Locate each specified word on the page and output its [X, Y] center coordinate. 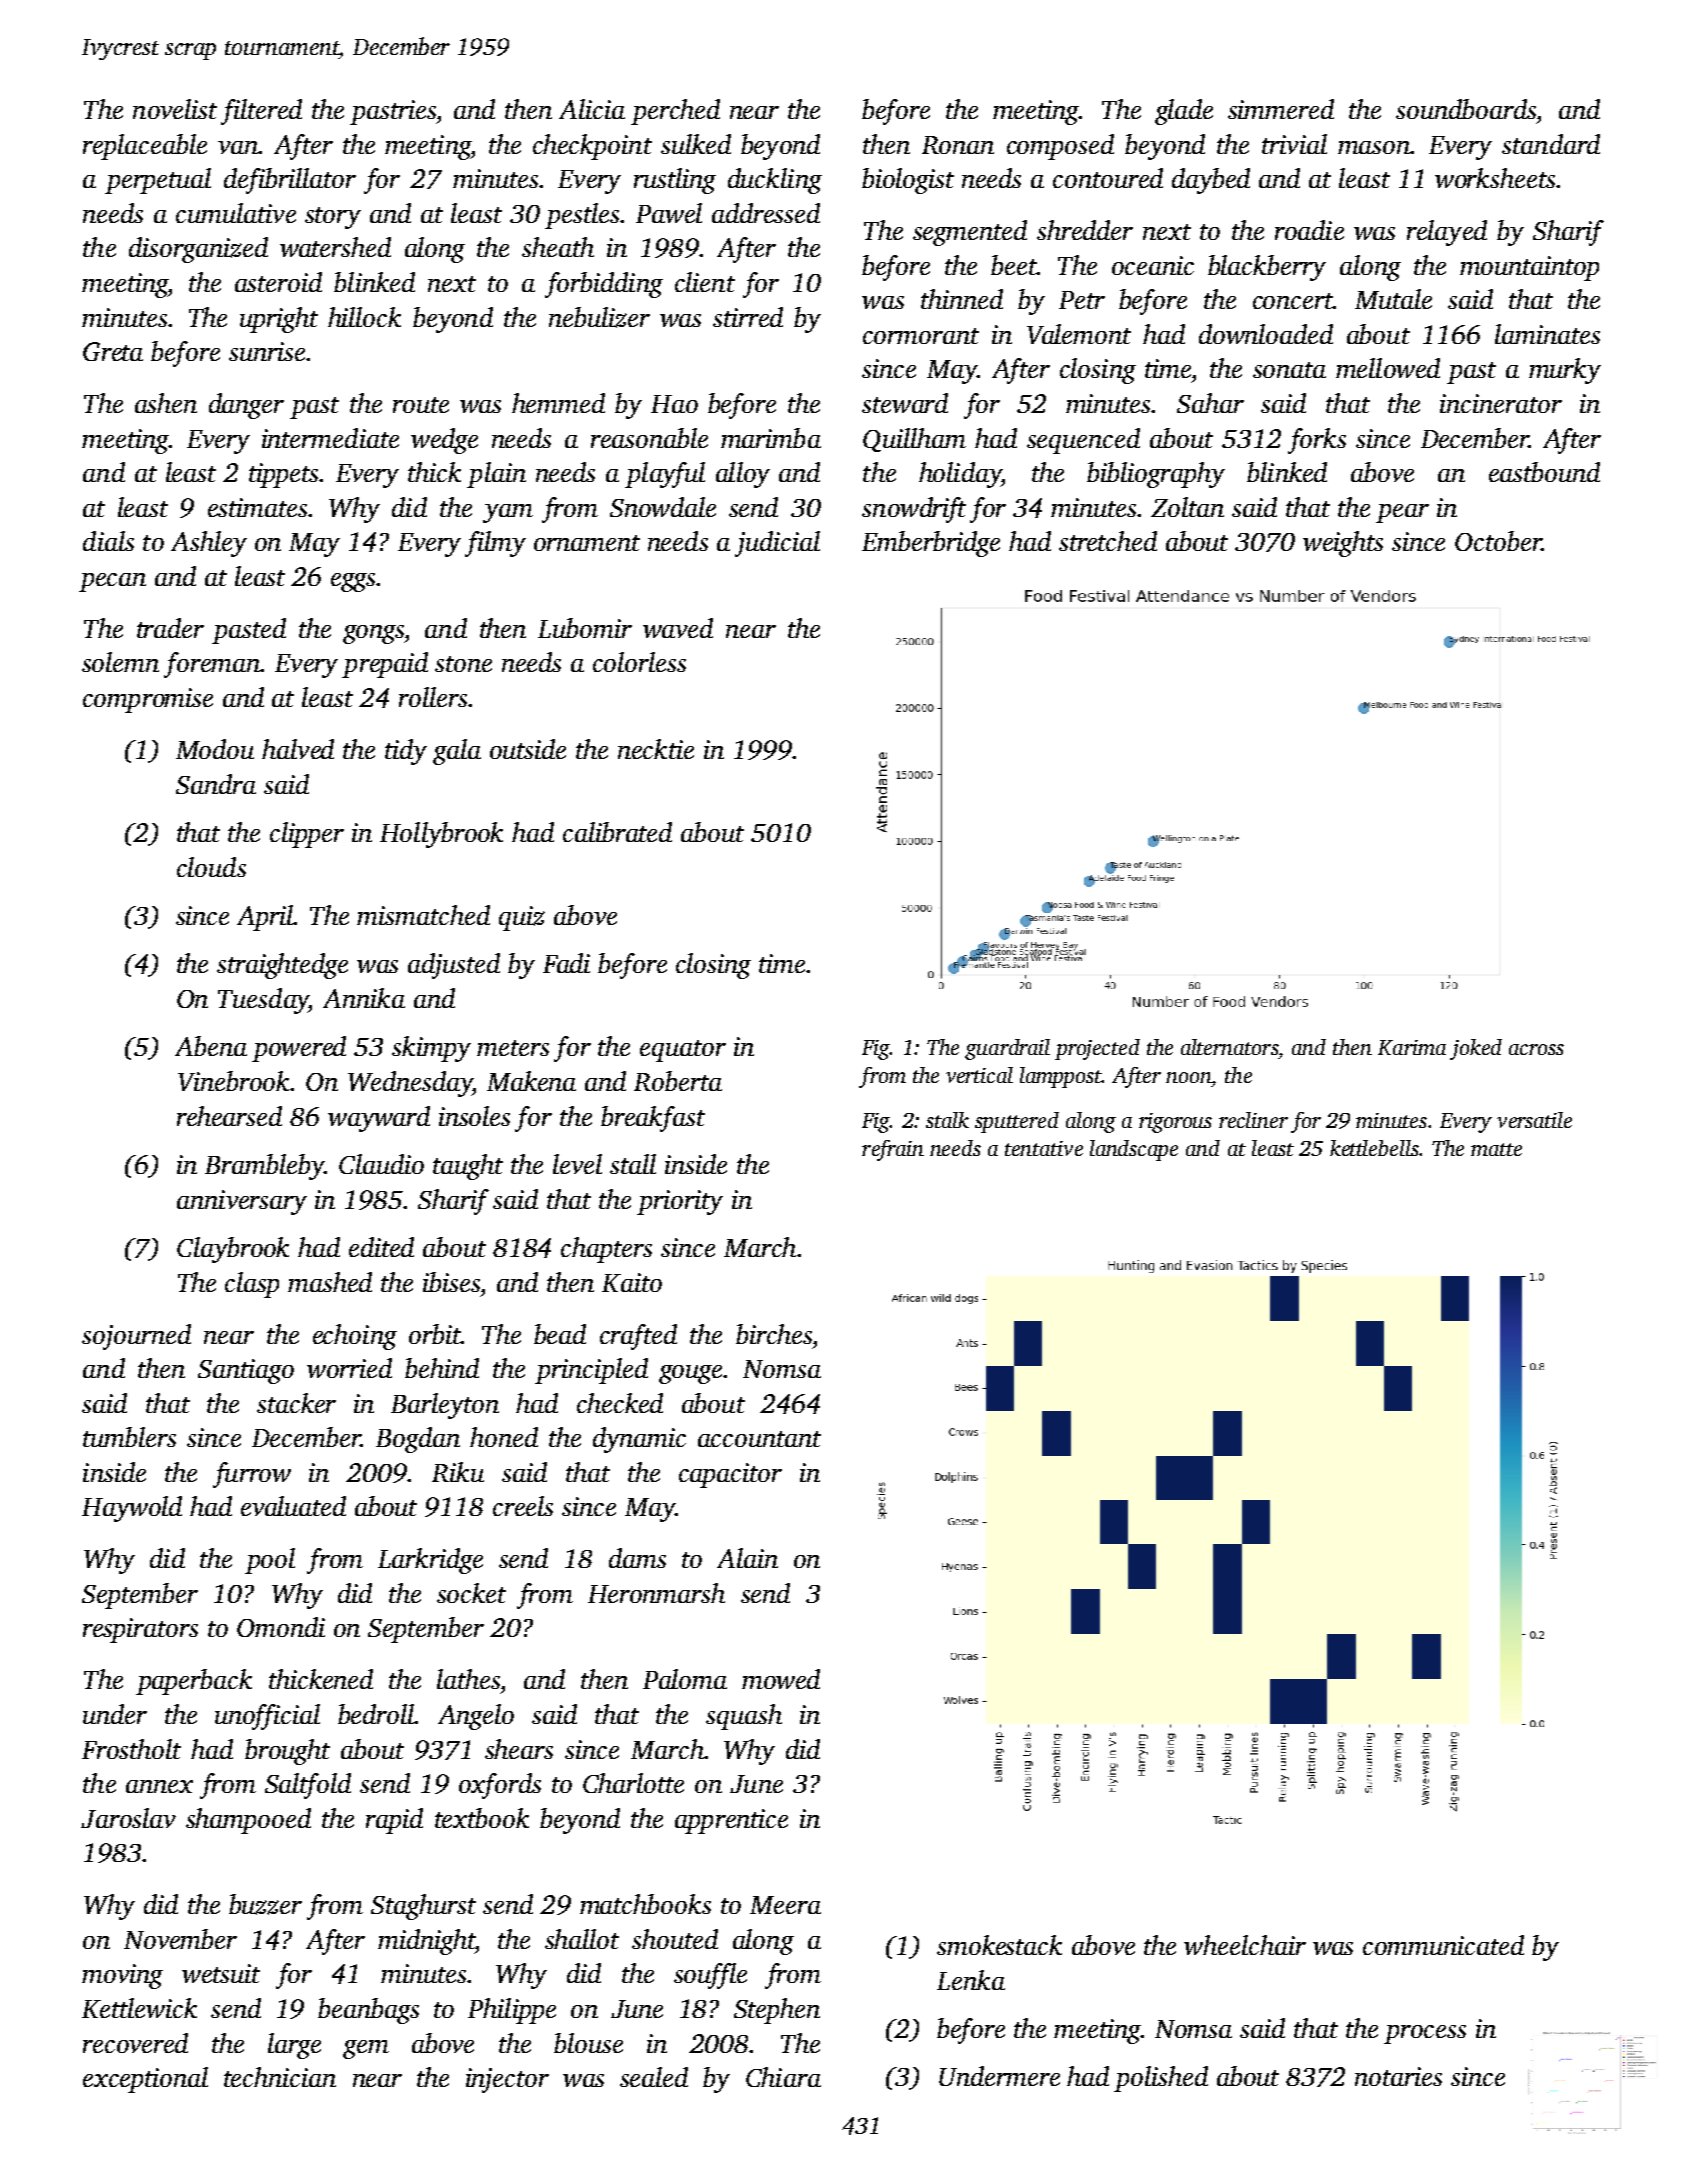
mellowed [1388, 368]
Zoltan [1187, 507]
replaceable [145, 147]
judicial [777, 544]
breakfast [653, 1119]
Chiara [783, 2077]
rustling [675, 181]
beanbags [368, 2011]
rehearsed [229, 1116]
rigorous [1175, 1123]
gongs [373, 634]
